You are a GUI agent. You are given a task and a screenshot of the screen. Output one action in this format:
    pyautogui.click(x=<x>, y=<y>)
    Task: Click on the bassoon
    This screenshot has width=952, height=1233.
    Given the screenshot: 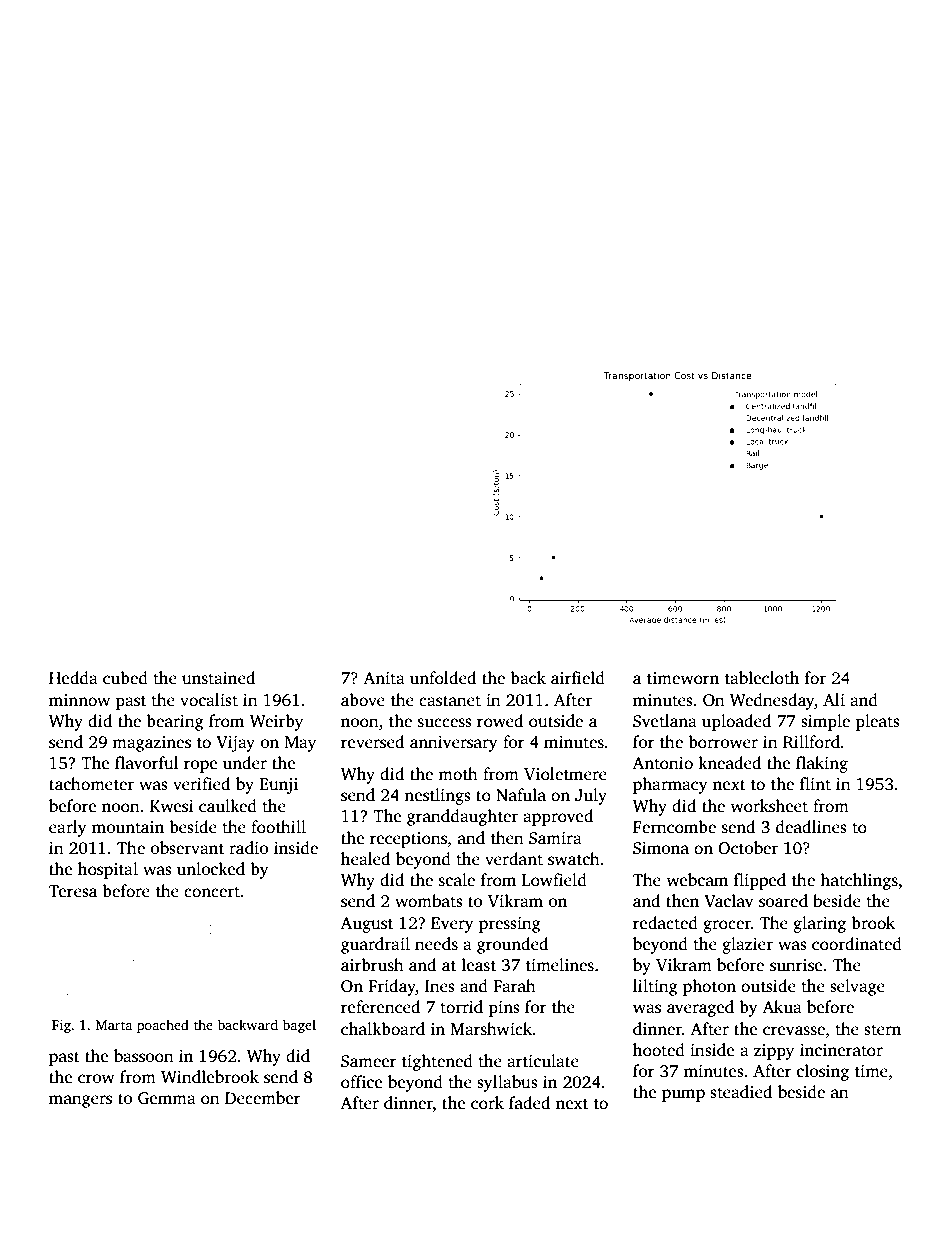 What is the action you would take?
    pyautogui.click(x=144, y=1056)
